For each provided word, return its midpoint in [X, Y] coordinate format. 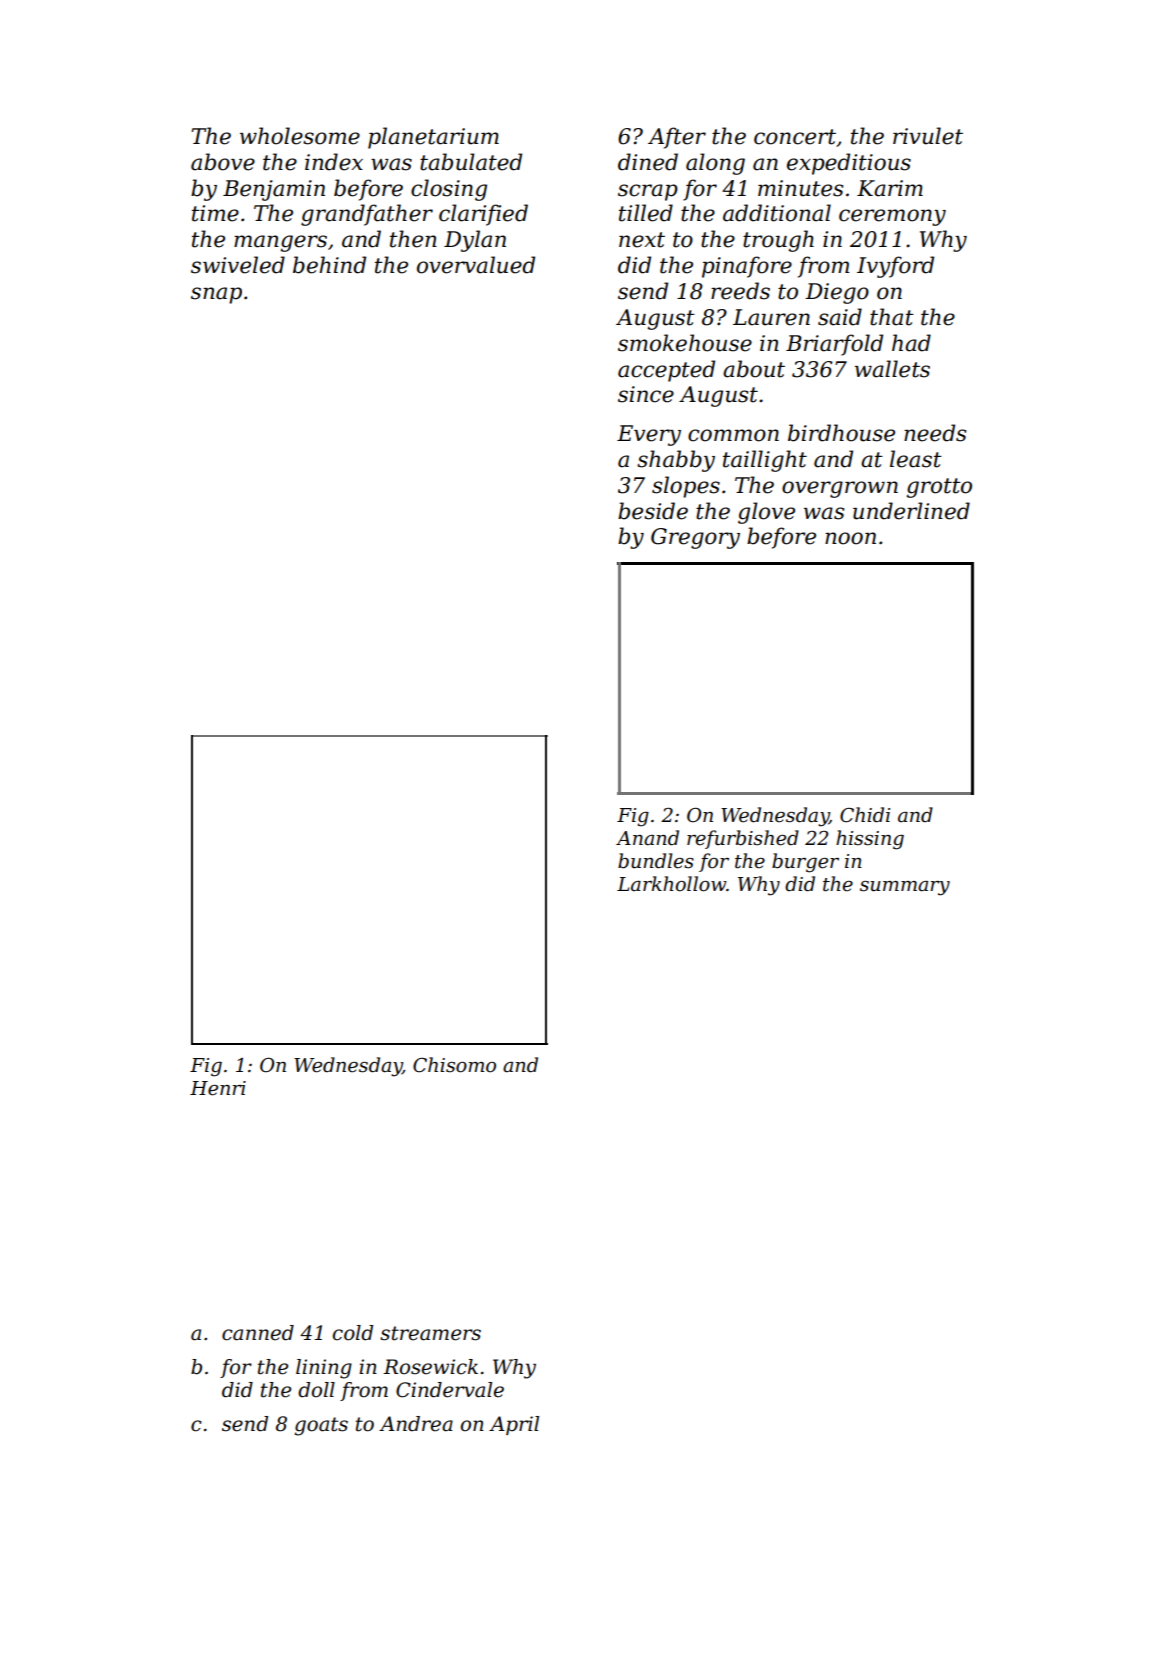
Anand [647, 838]
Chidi [865, 815]
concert [795, 137]
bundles [656, 861]
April [514, 1425]
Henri [218, 1088]
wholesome [300, 136]
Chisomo [454, 1065]
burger [805, 863]
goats [321, 1426]
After [677, 138]
